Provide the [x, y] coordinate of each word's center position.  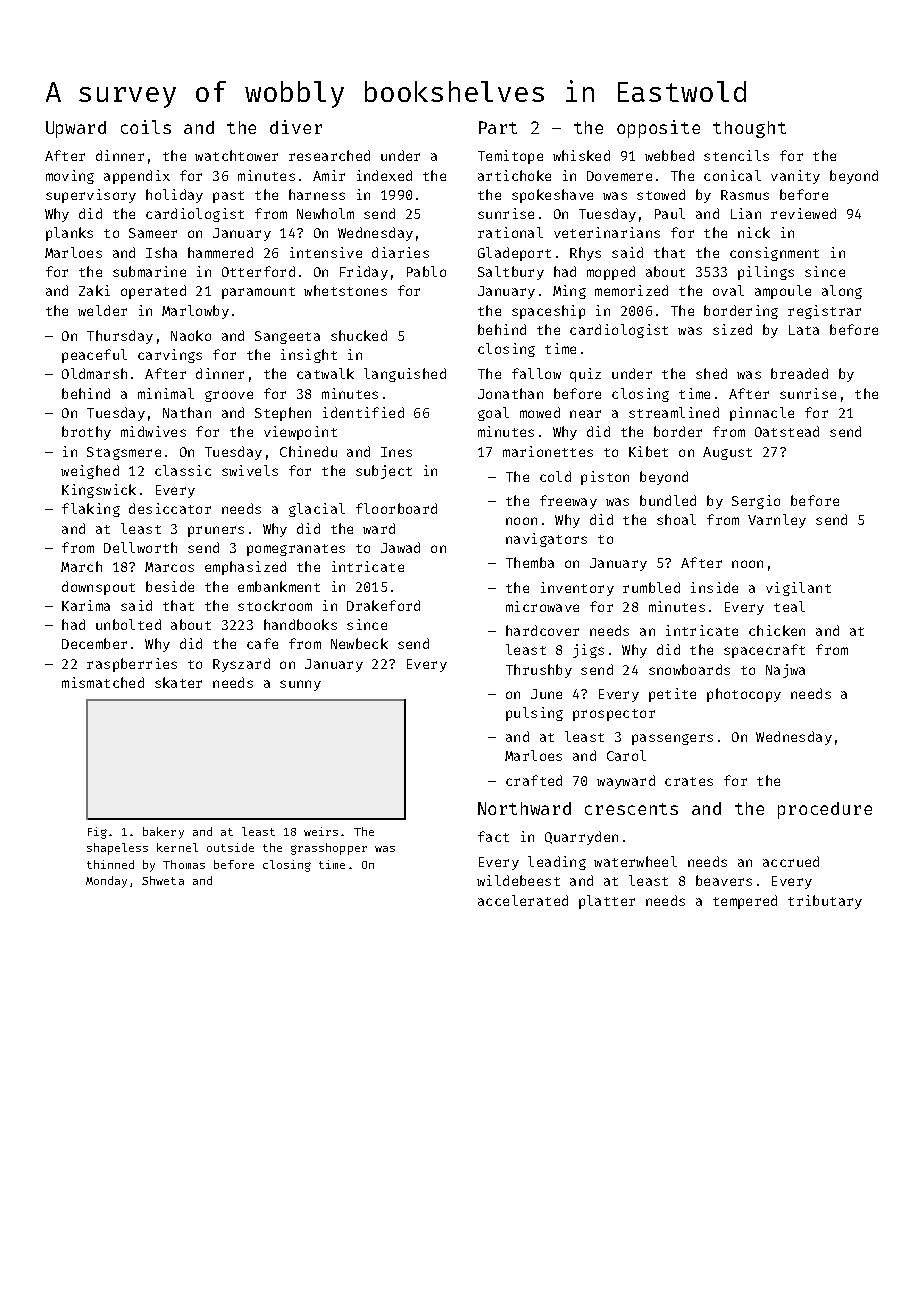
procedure [825, 810]
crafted [534, 780]
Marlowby [195, 312]
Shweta [163, 880]
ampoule [783, 292]
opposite [658, 129]
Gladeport [514, 254]
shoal [676, 519]
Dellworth [140, 547]
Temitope [510, 157]
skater [178, 682]
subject [384, 472]
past [228, 197]
